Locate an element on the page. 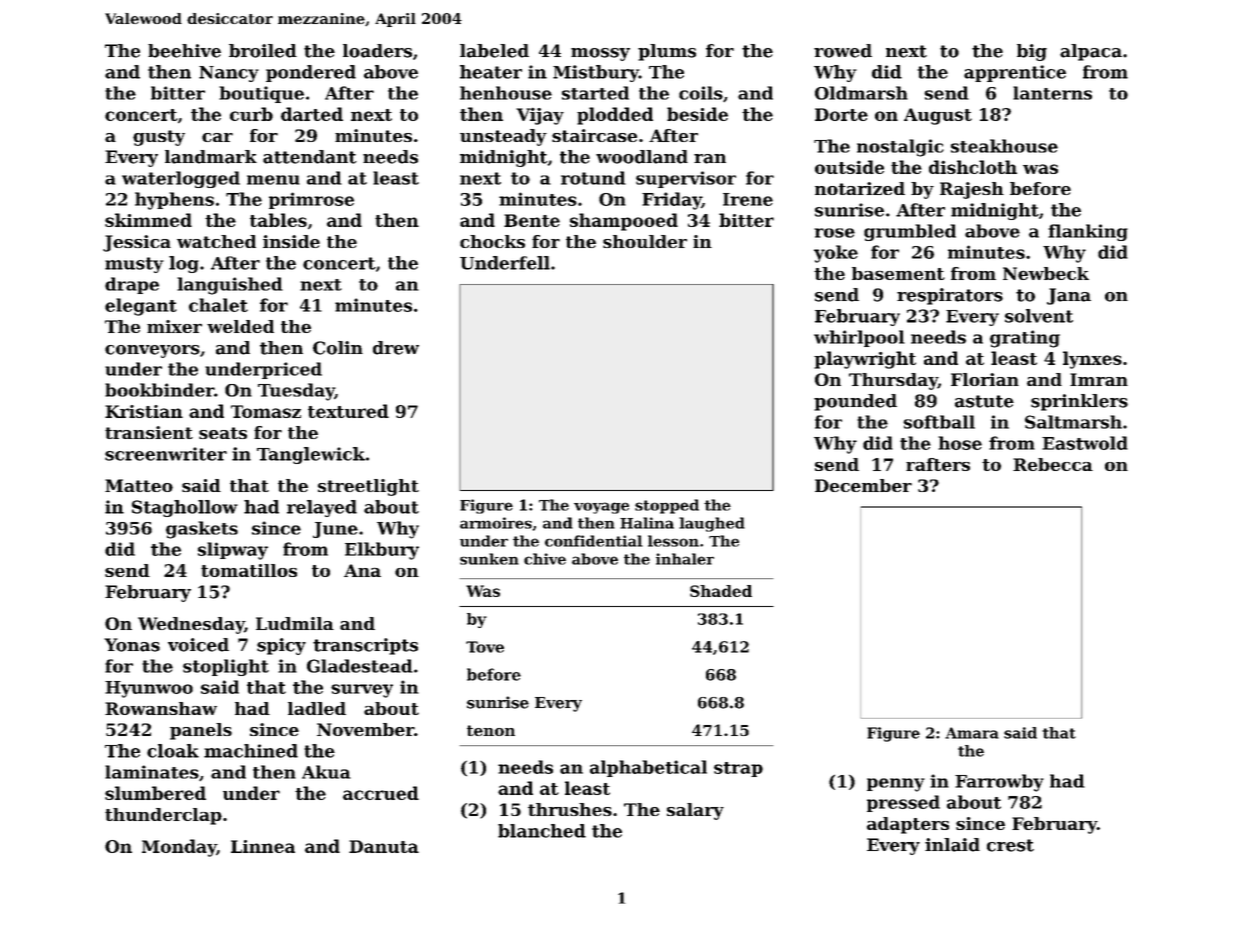 This document has height=952, width=1233. unsteady is located at coordinates (503, 137).
